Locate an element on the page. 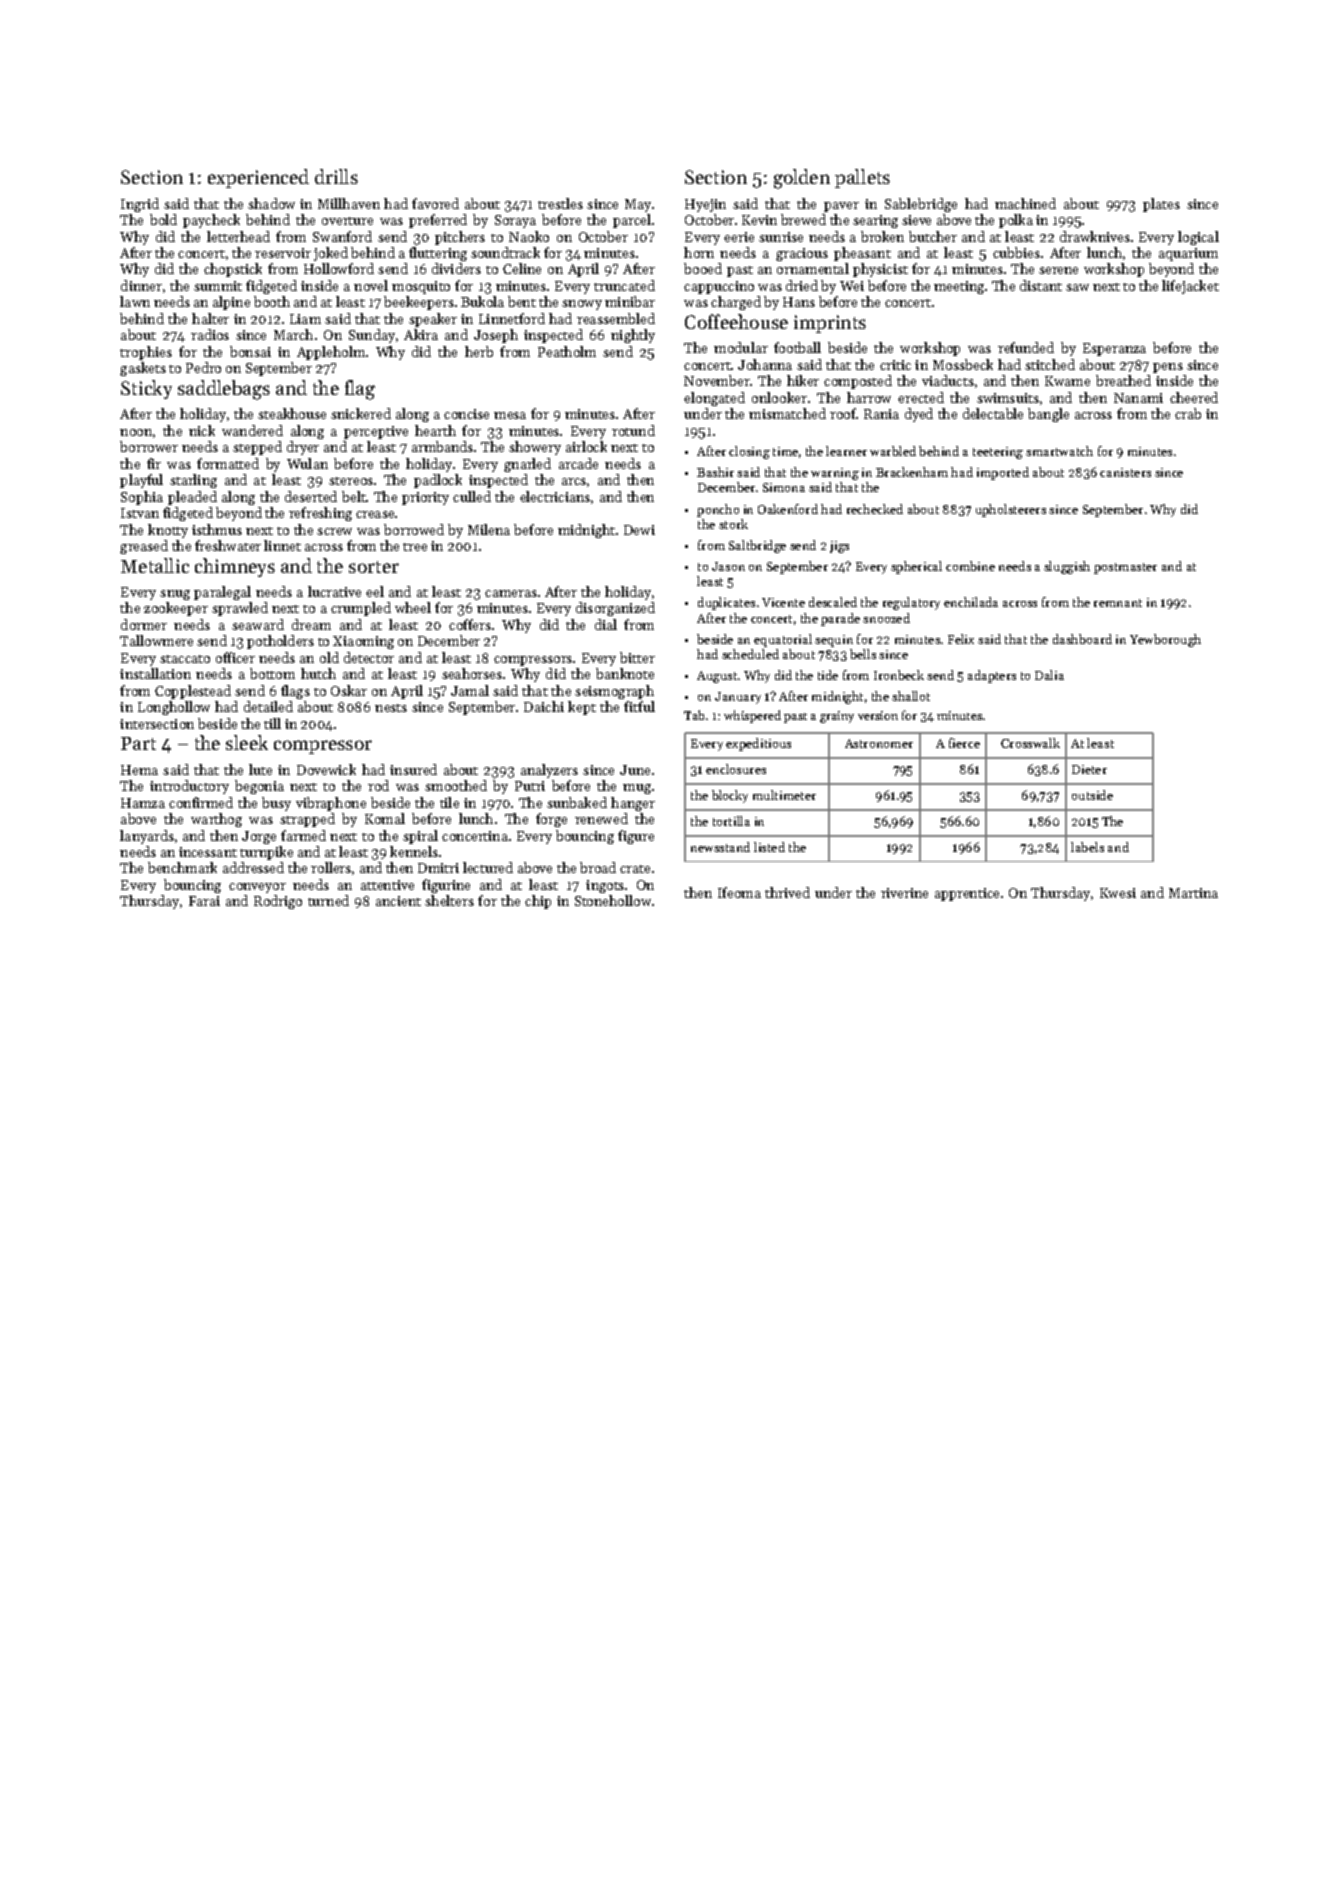  installation is located at coordinates (155, 673).
